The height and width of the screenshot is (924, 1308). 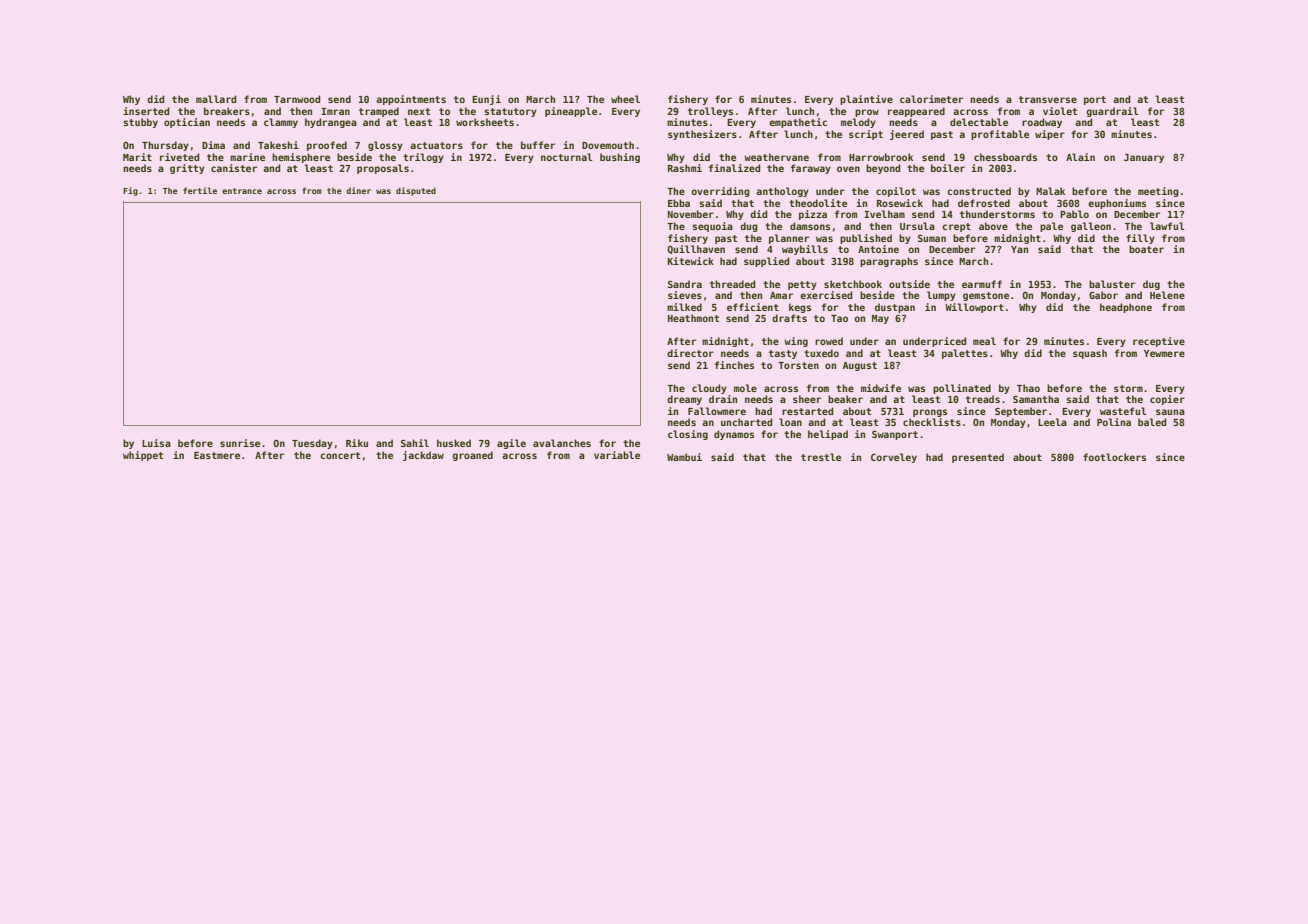 What do you see at coordinates (156, 443) in the screenshot?
I see `Luisa` at bounding box center [156, 443].
